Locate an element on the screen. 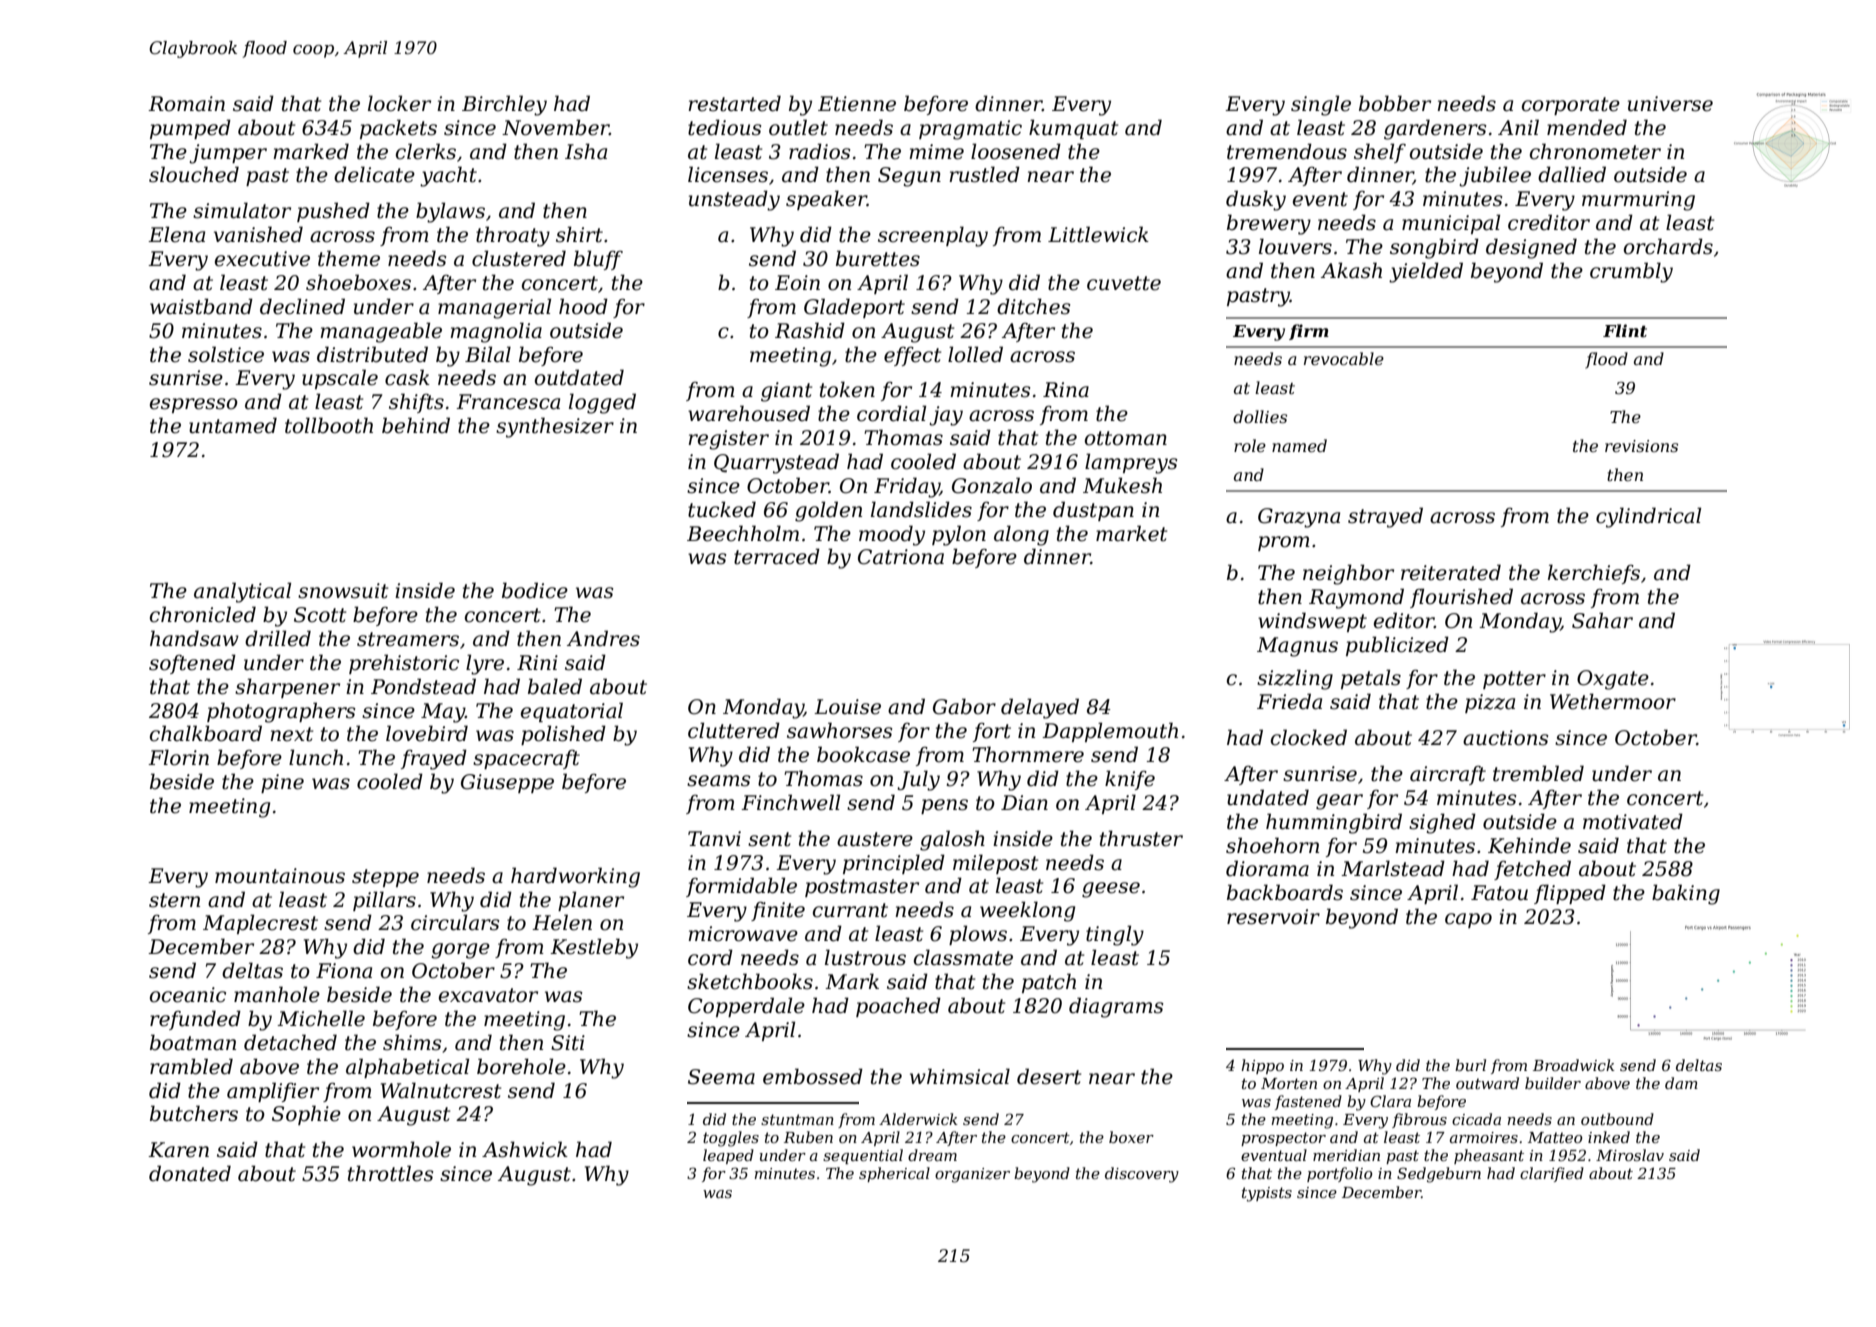 The height and width of the screenshot is (1327, 1876). pizza is located at coordinates (1490, 703).
